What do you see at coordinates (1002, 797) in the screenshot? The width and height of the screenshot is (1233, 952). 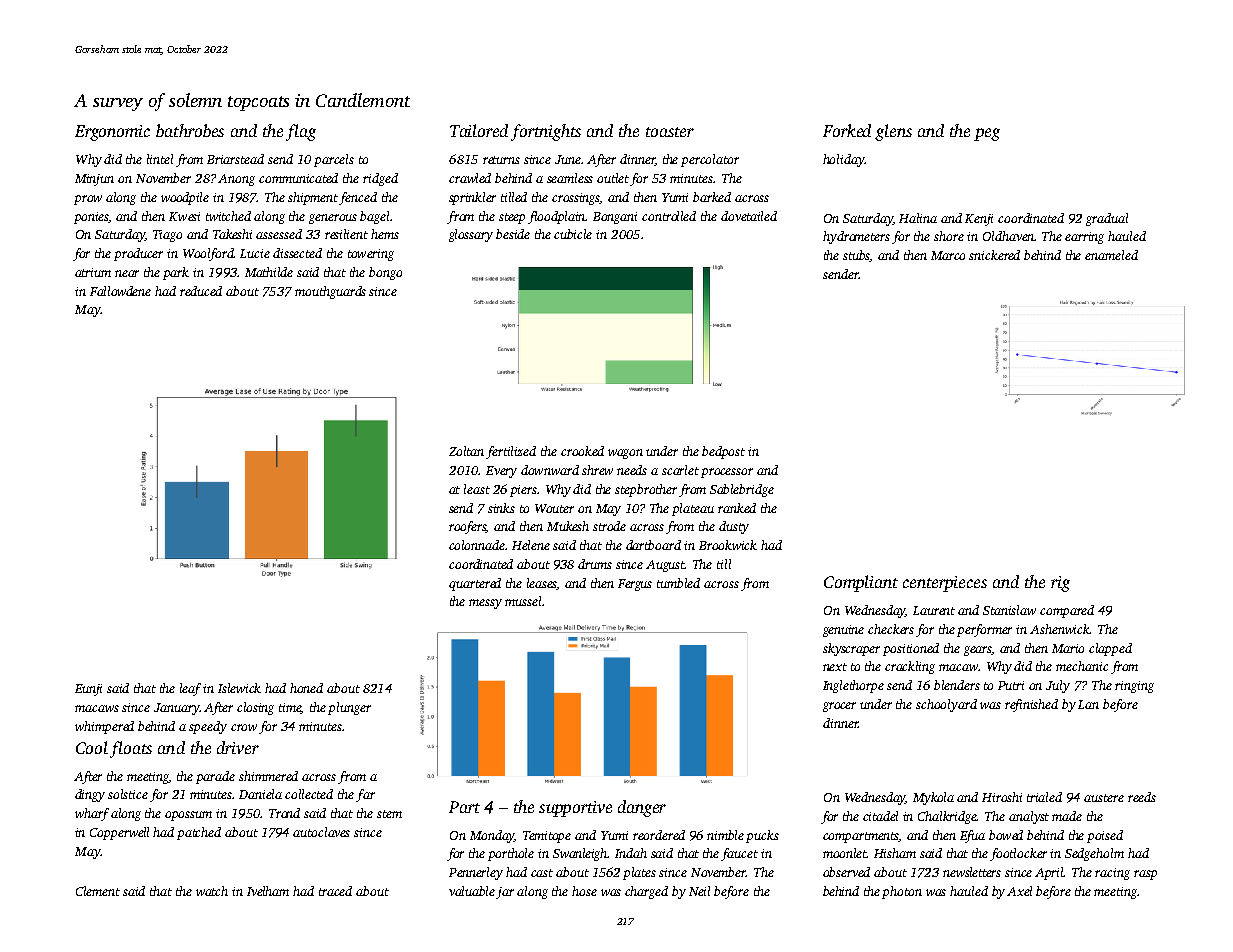 I see `Hiroshi` at bounding box center [1002, 797].
